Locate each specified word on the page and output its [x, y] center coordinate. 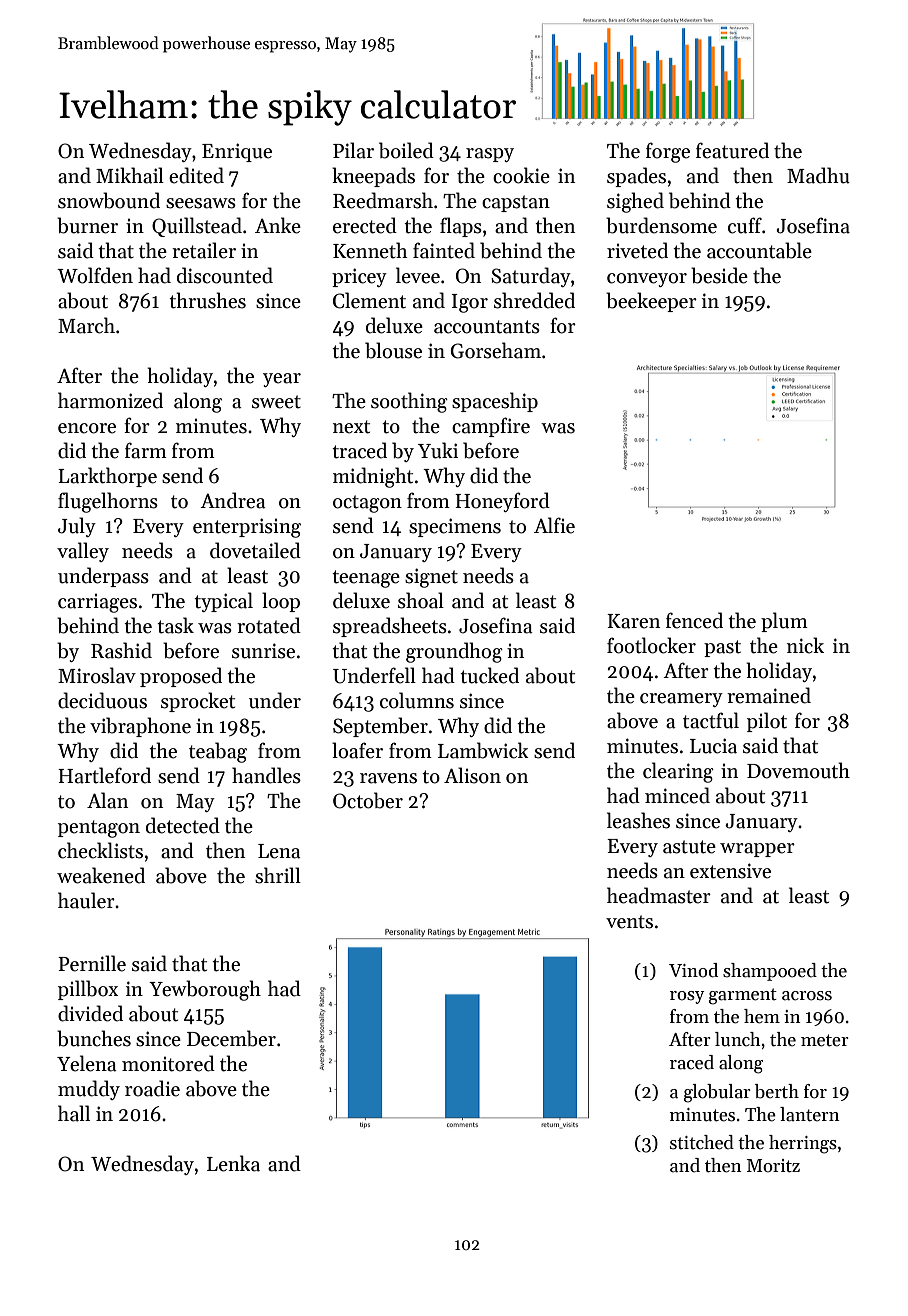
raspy [490, 155]
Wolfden [95, 275]
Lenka [233, 1163]
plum [784, 622]
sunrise [263, 651]
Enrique [237, 152]
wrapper [757, 850]
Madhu [818, 175]
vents [629, 922]
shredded [534, 300]
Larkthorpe [107, 477]
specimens [455, 527]
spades [636, 177]
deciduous [102, 700]
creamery [681, 700]
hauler [86, 900]
